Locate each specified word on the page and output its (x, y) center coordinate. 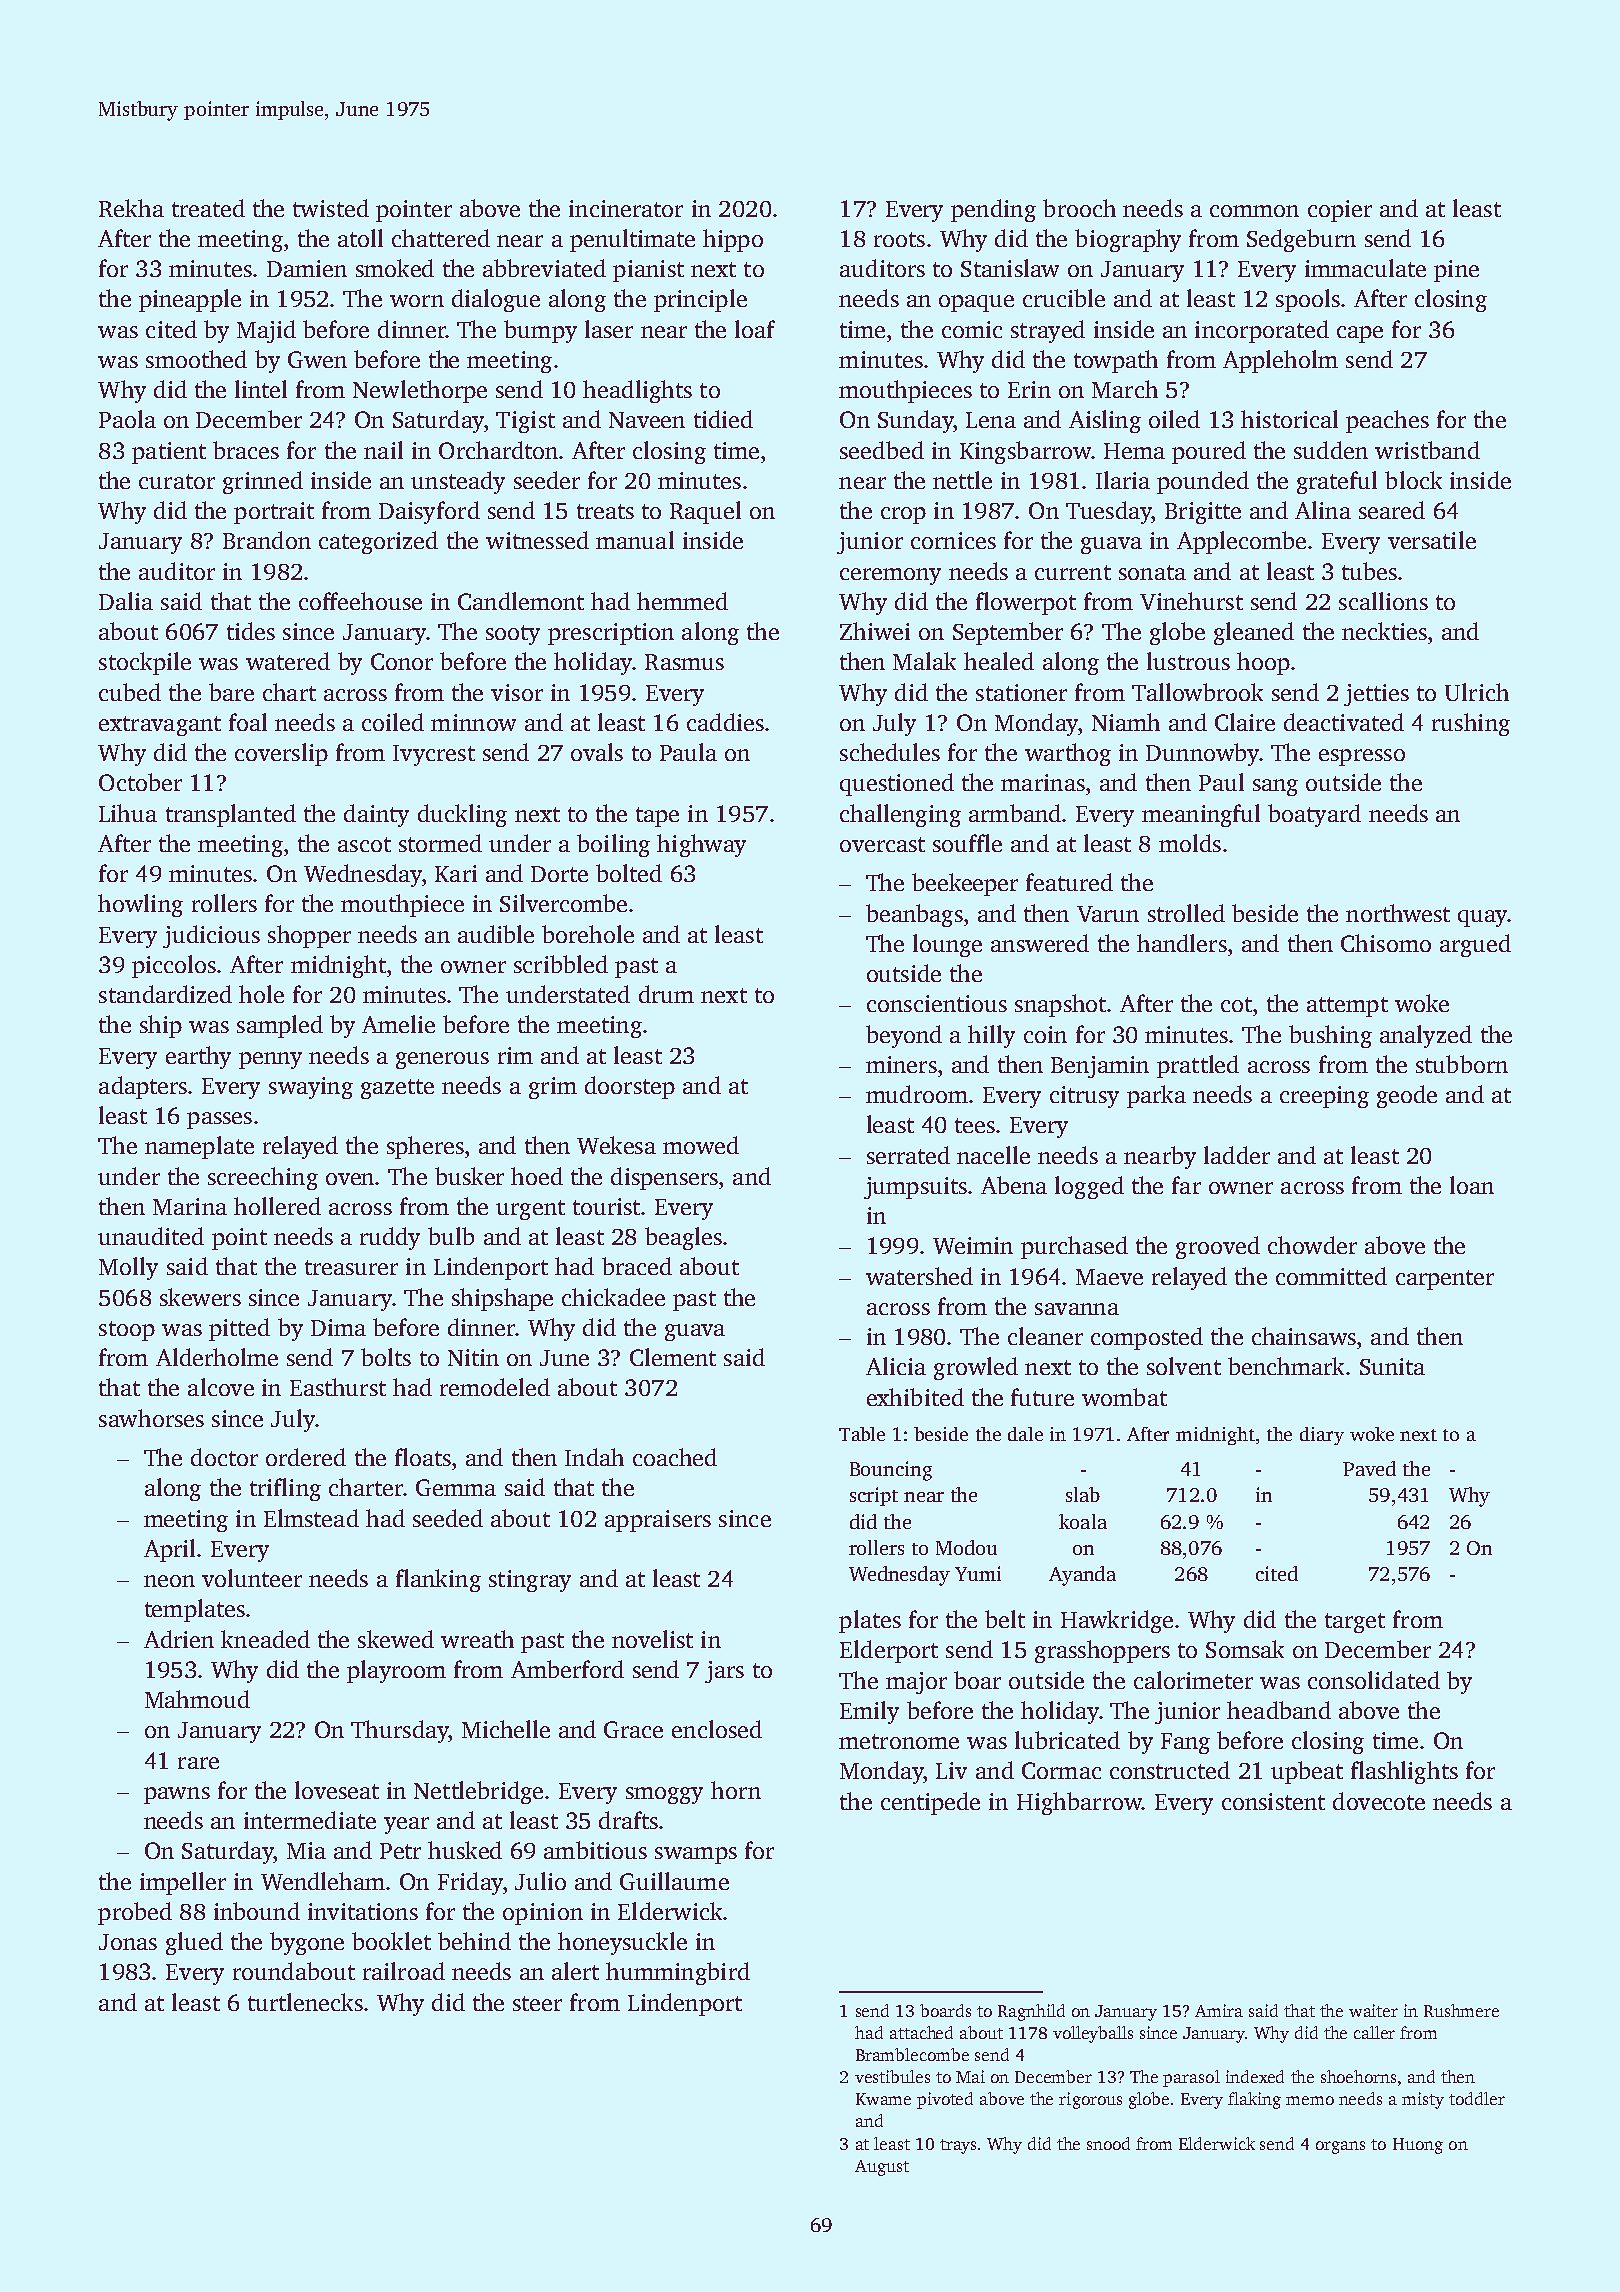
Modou (966, 1547)
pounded (1203, 482)
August (882, 2168)
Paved (1369, 1468)
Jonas (128, 1942)
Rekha (131, 208)
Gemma (456, 1487)
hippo (733, 240)
